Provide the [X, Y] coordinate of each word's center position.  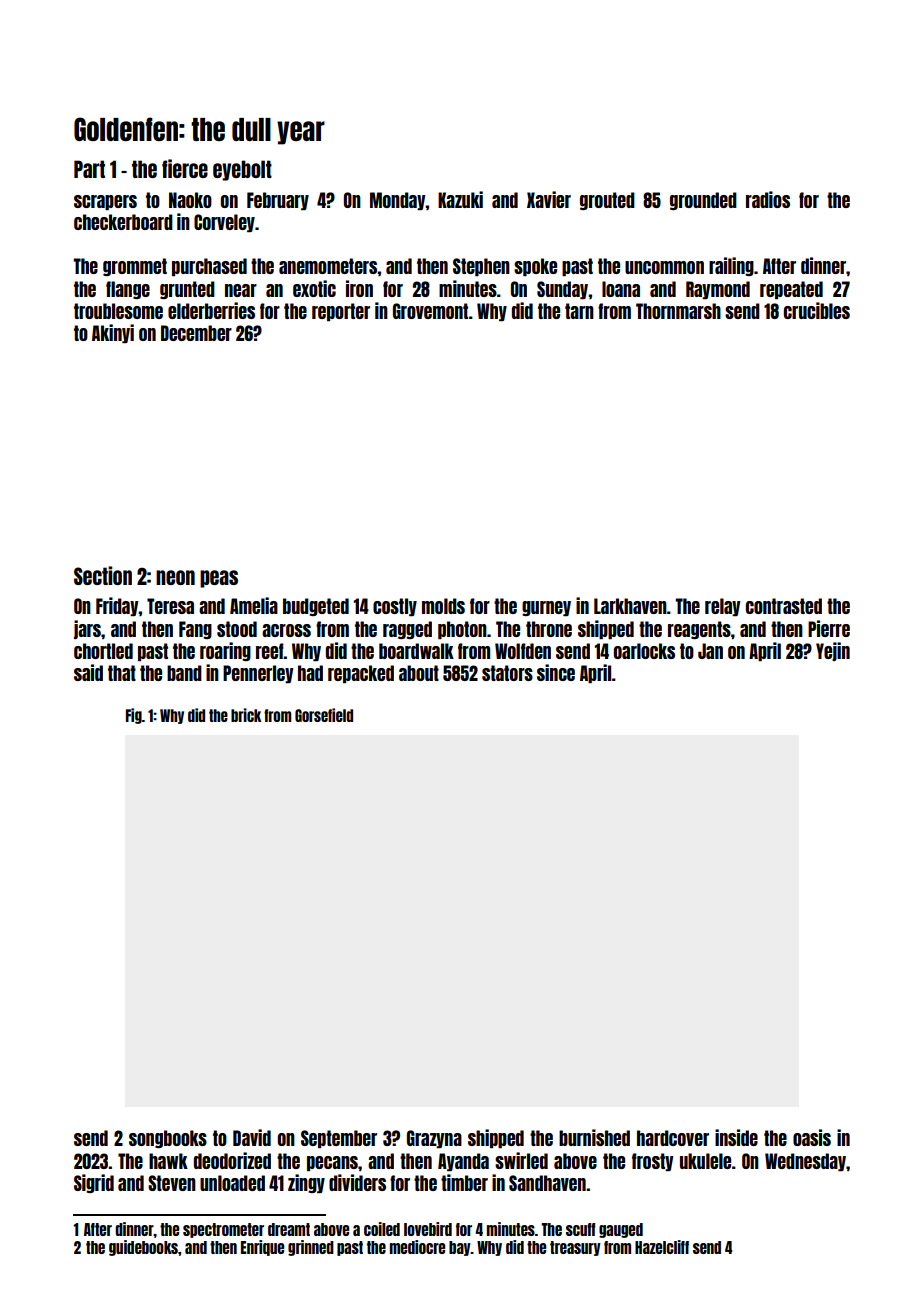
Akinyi [113, 333]
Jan [710, 651]
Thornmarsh [678, 311]
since [556, 672]
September [339, 1139]
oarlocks [644, 651]
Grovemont [430, 311]
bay [460, 1248]
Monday [398, 201]
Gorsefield [324, 715]
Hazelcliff [662, 1247]
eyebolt [242, 170]
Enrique [262, 1248]
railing [731, 266]
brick [246, 715]
